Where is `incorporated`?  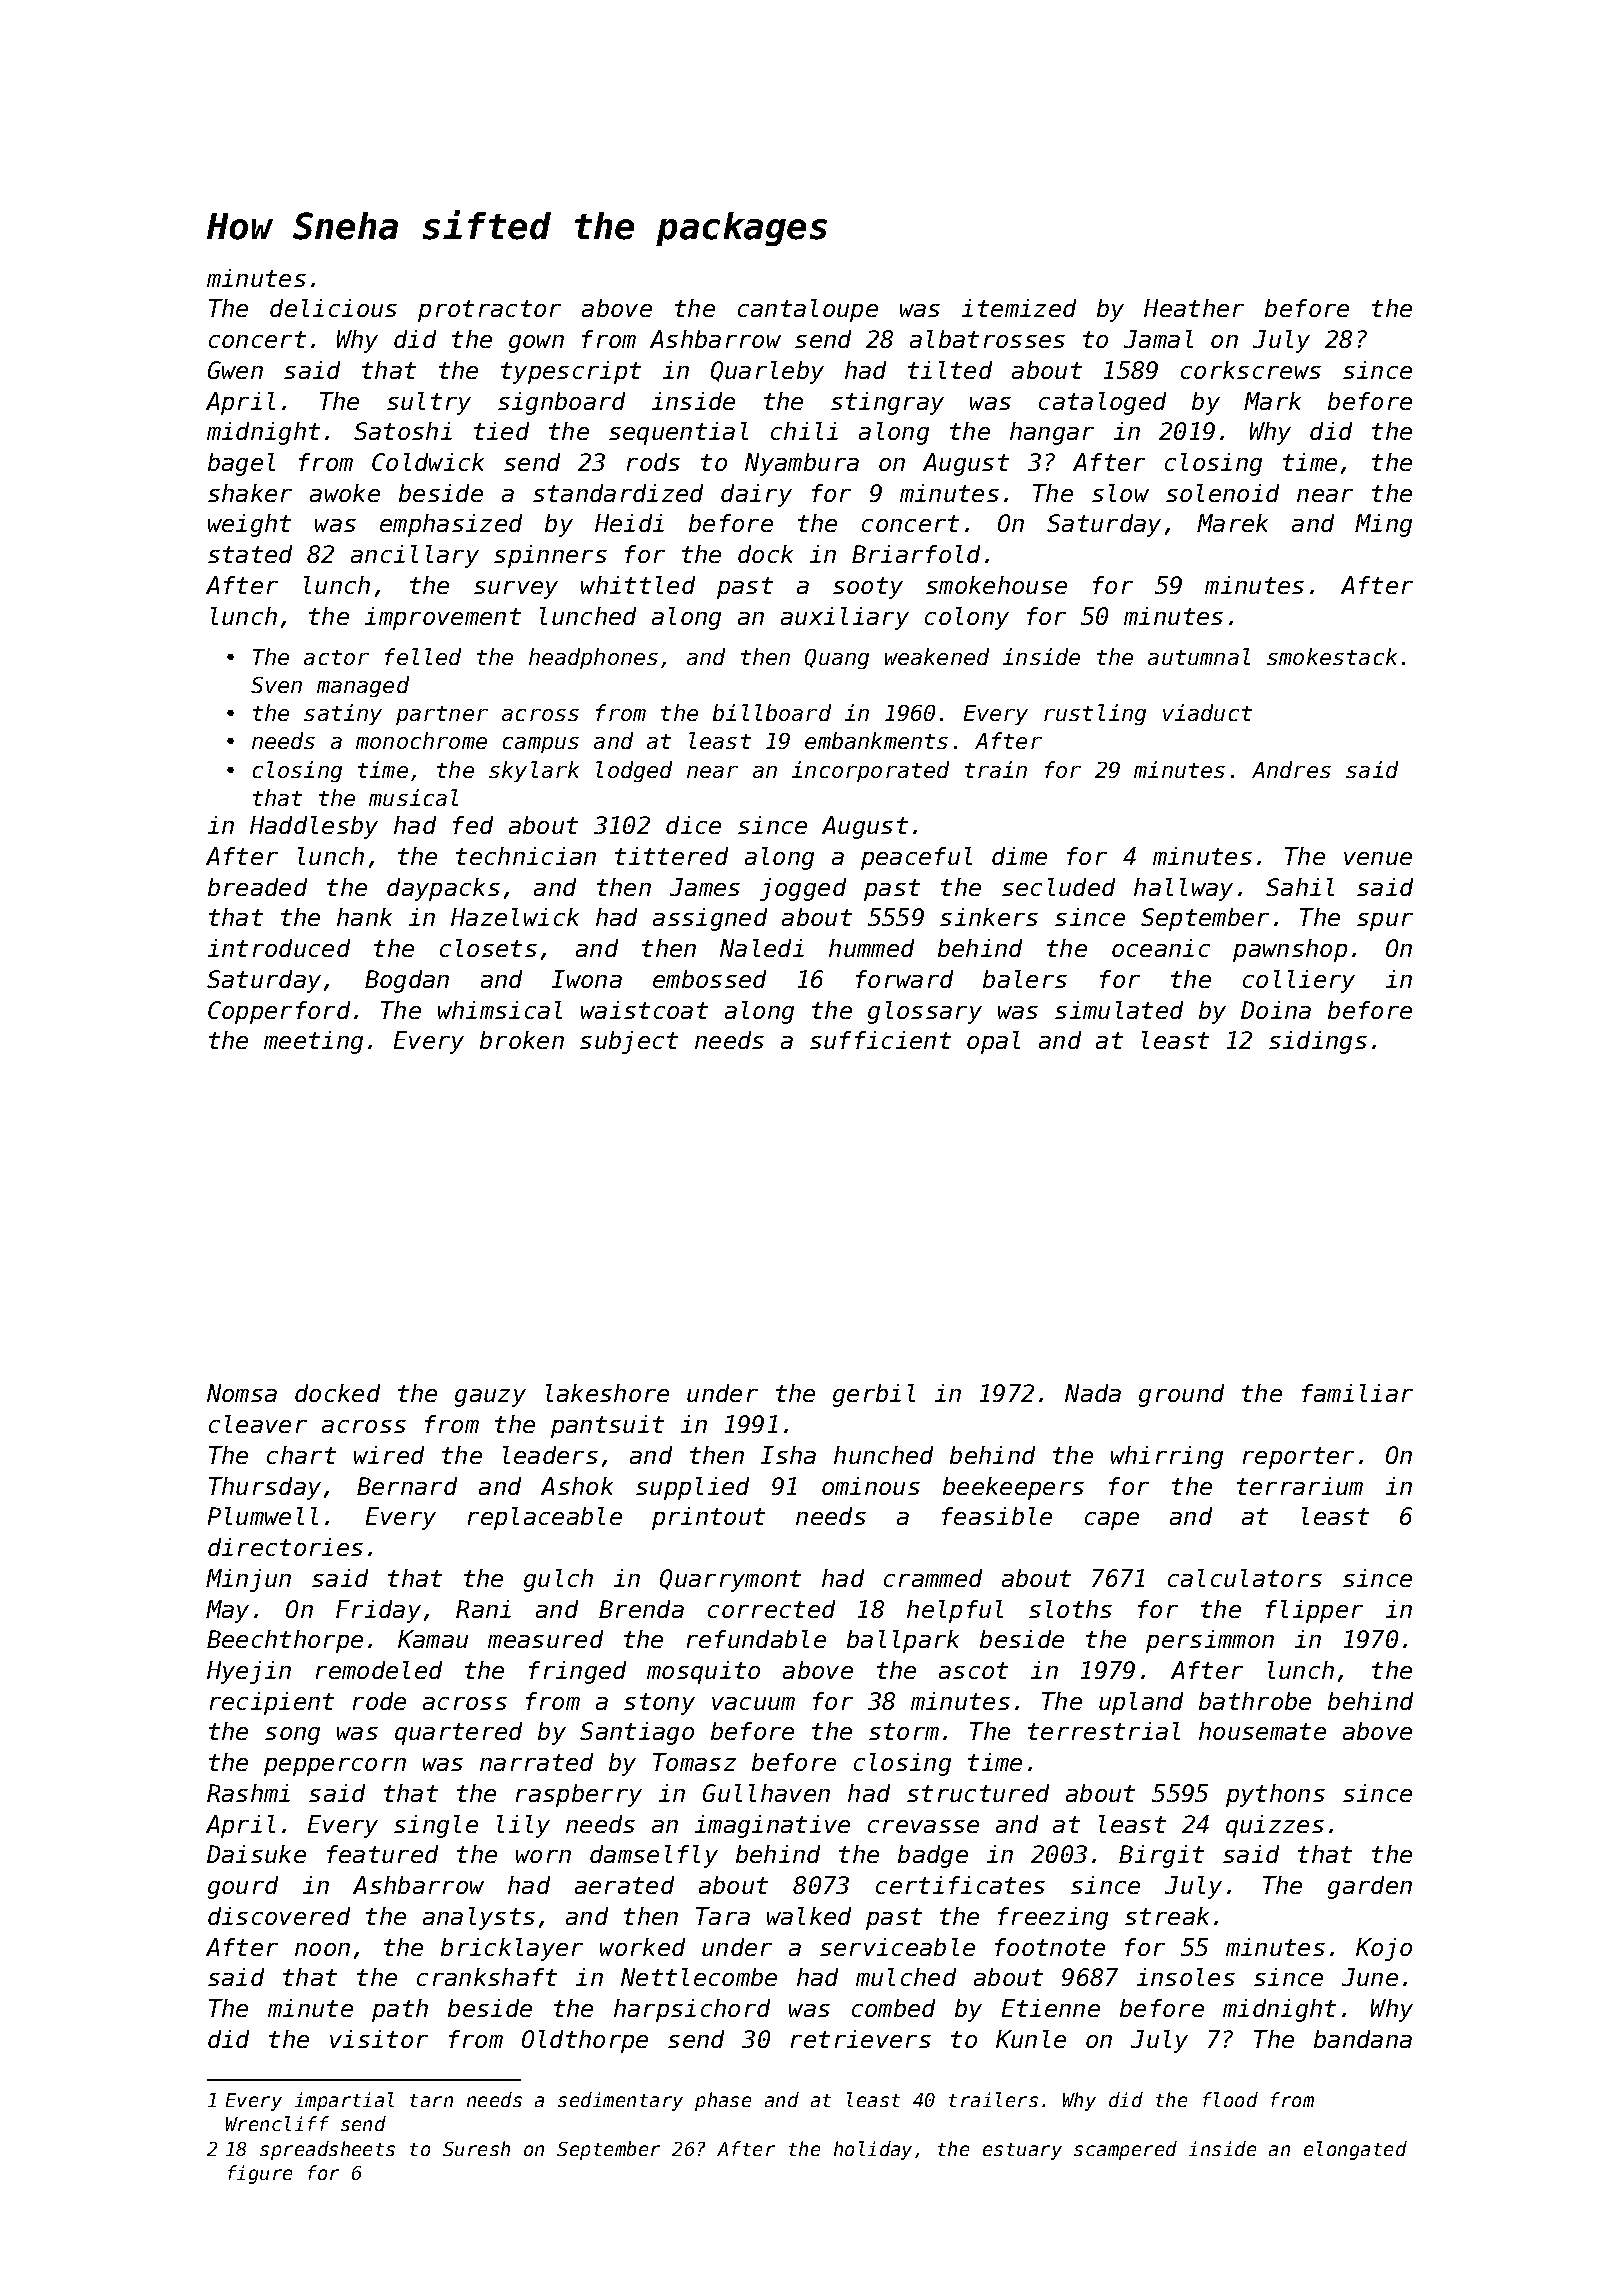 incorporated is located at coordinates (870, 771).
